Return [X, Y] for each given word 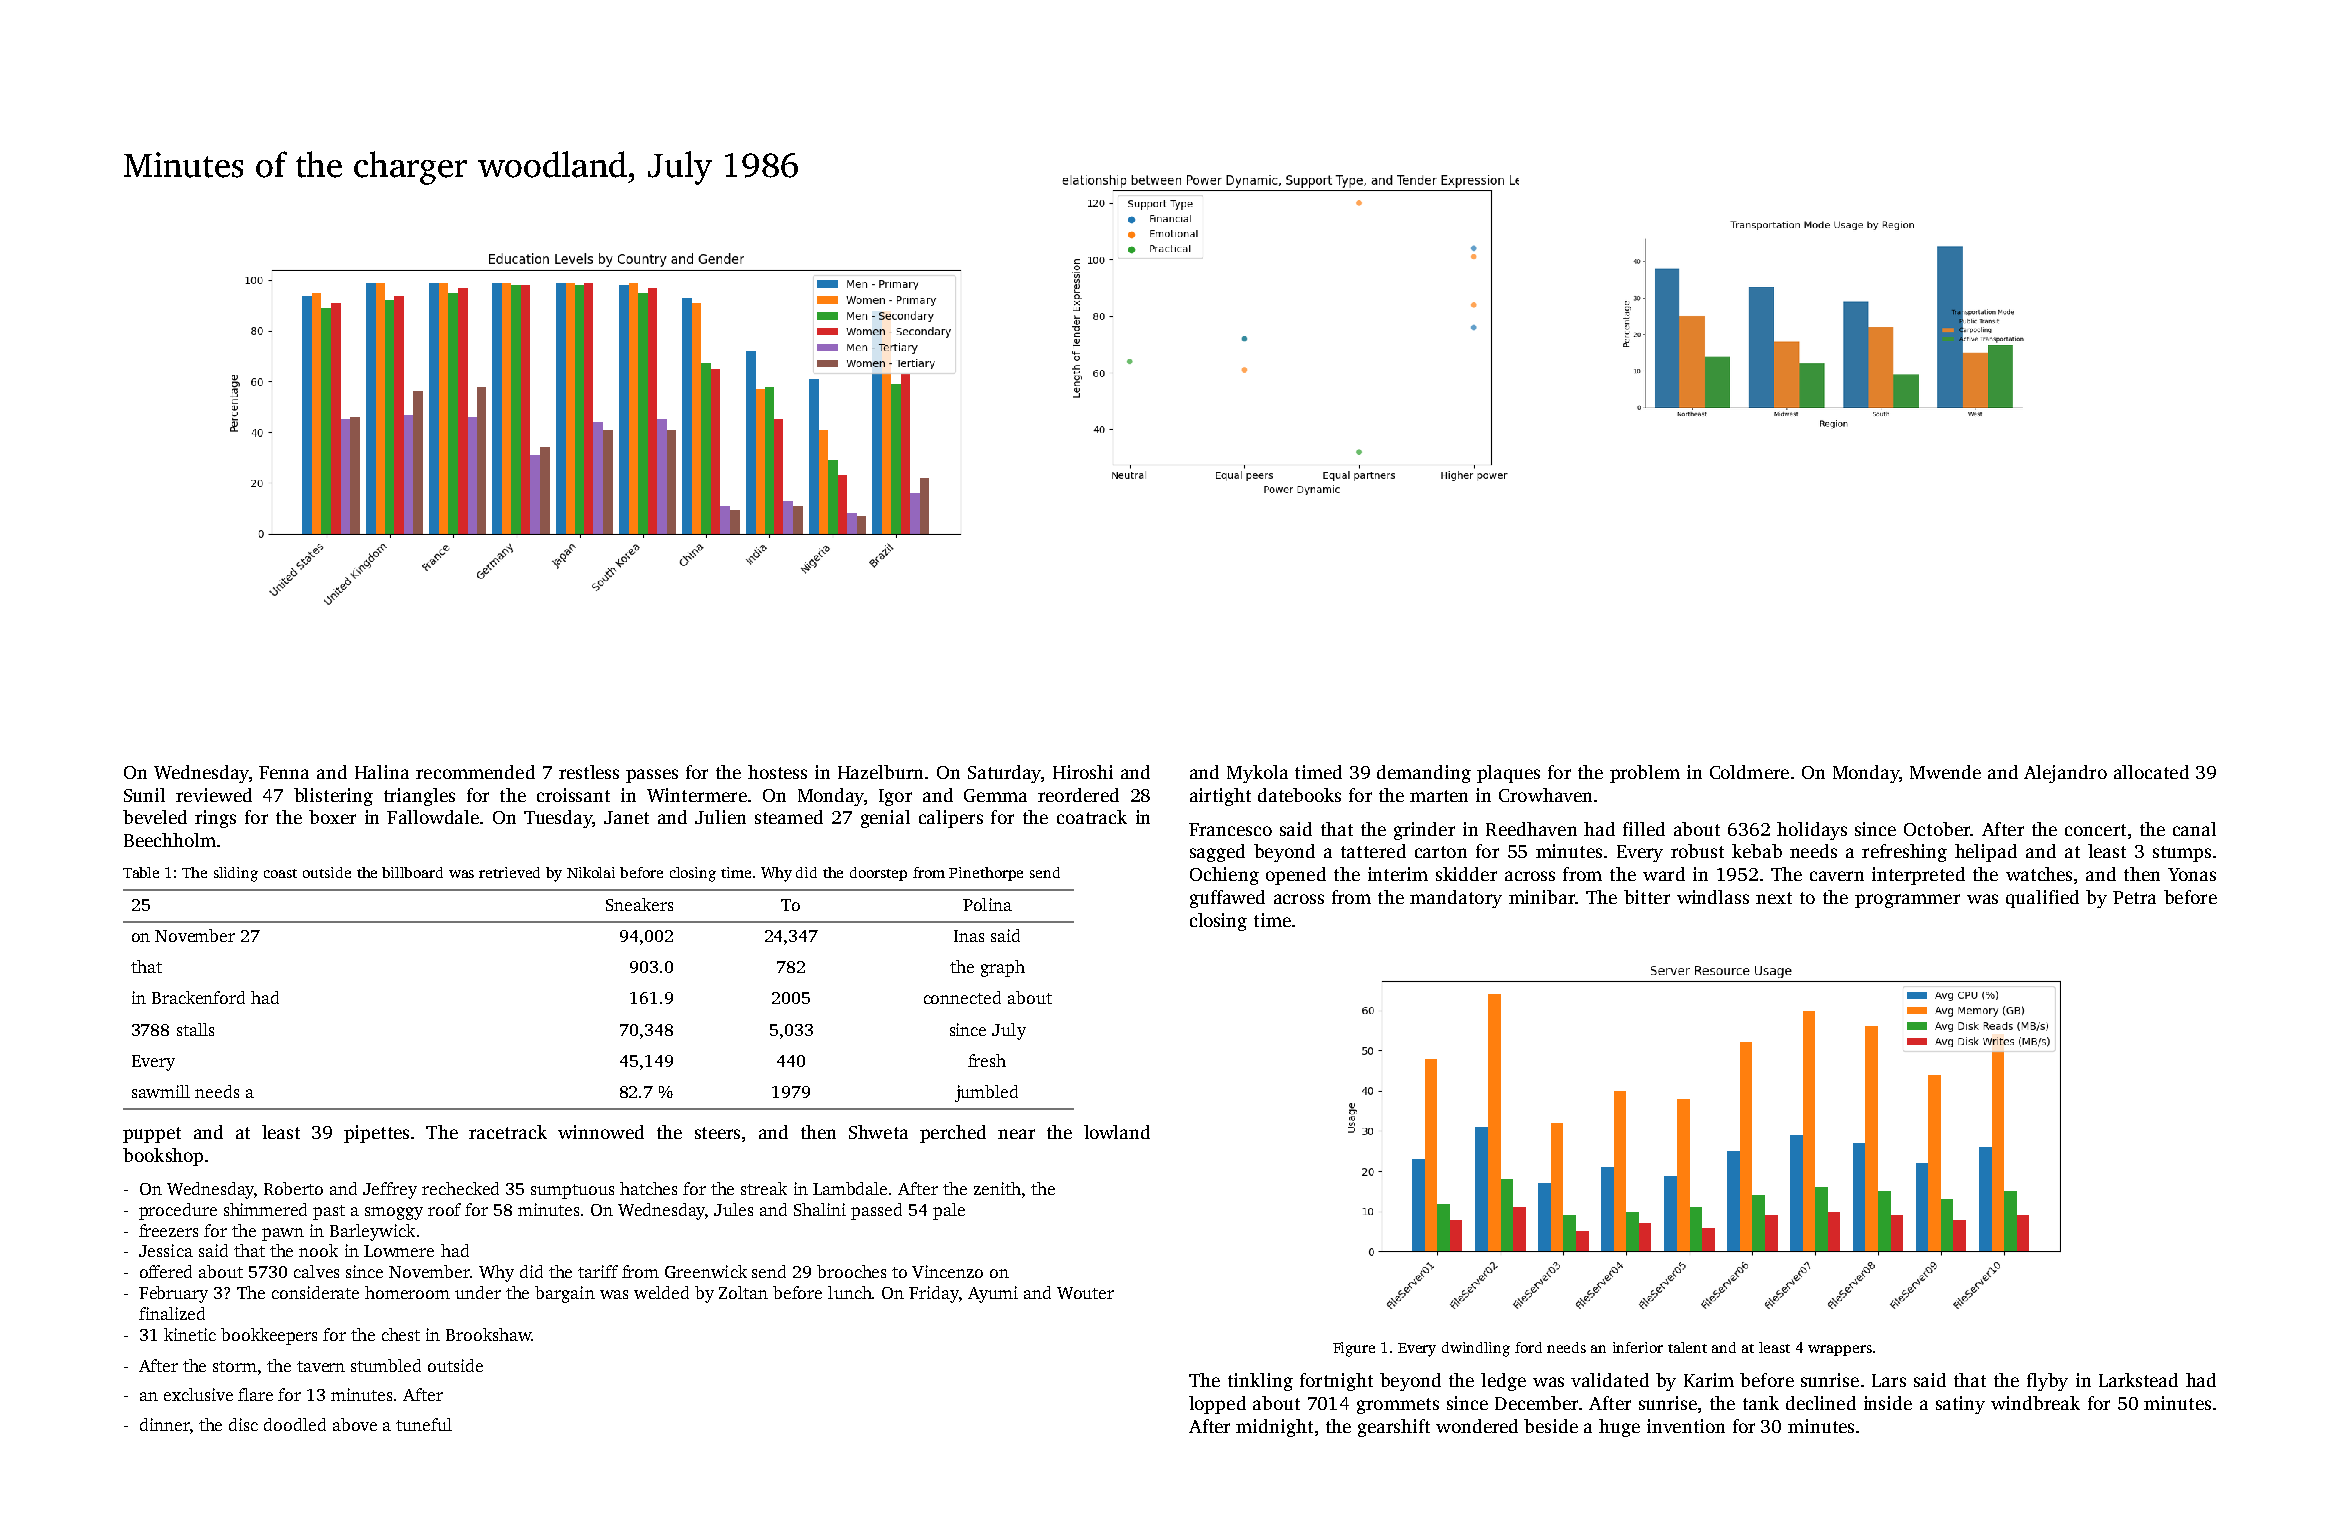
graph [1003, 968]
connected [962, 997]
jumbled [986, 1093]
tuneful [424, 1424]
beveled [155, 817]
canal [2194, 829]
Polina [987, 904]
